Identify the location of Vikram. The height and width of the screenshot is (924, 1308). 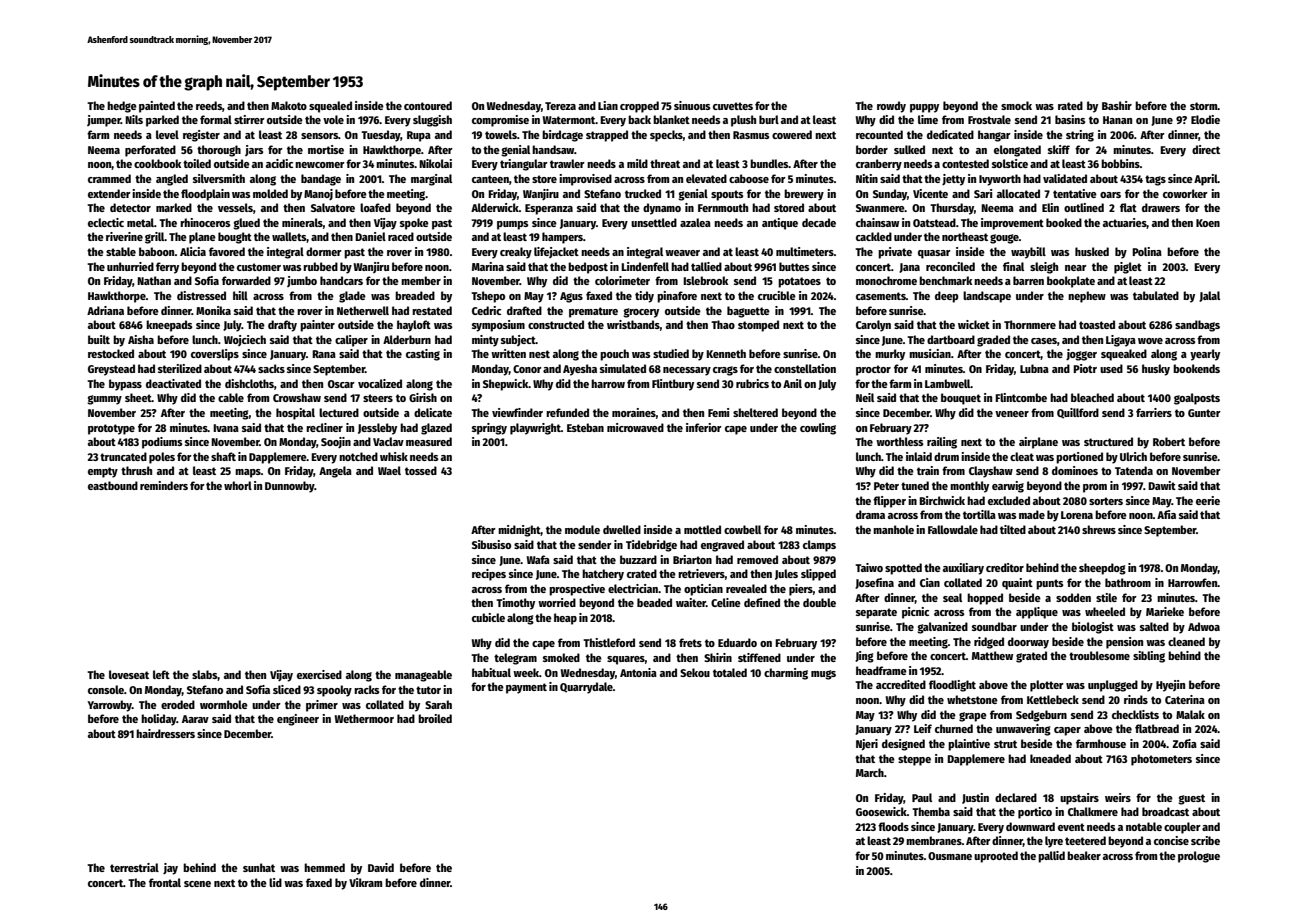
(365, 882).
